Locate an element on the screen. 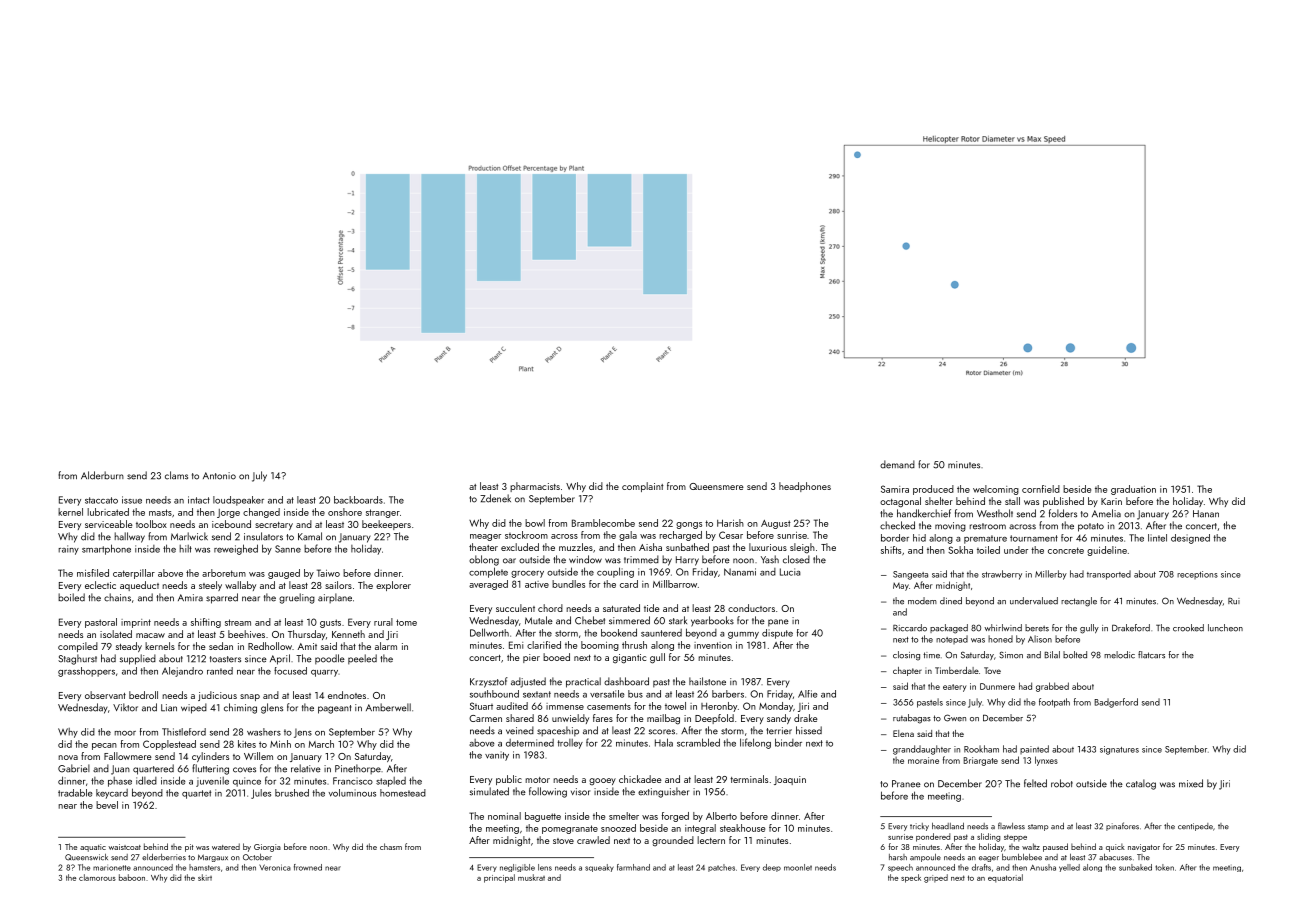 This screenshot has height=924, width=1308. lectern is located at coordinates (711, 840).
